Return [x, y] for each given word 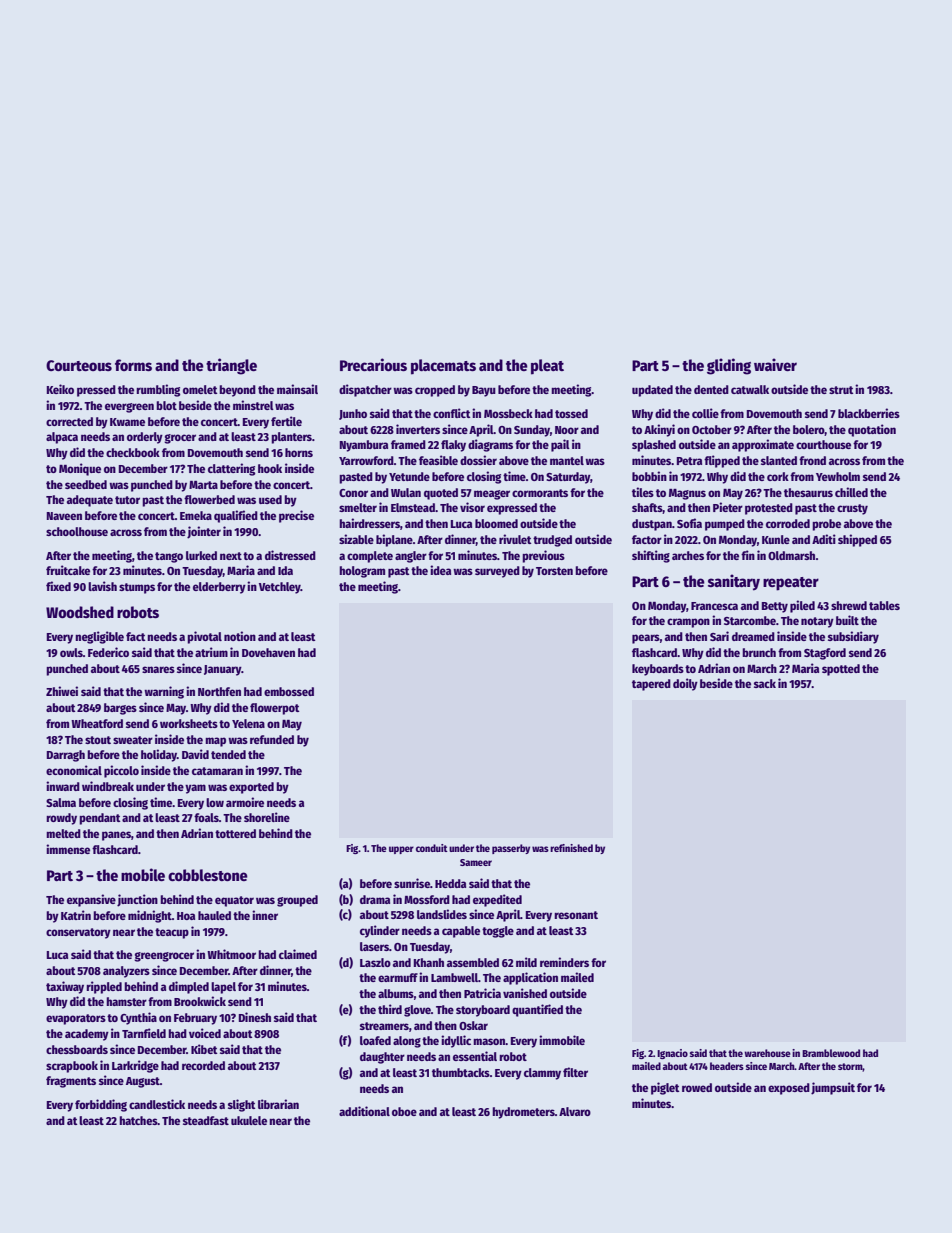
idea [440, 570]
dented [711, 389]
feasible [438, 460]
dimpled [189, 987]
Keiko [60, 389]
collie [705, 413]
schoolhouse [77, 531]
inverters [418, 429]
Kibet [204, 1049]
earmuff [398, 977]
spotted [841, 670]
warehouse [767, 1053]
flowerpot [274, 709]
